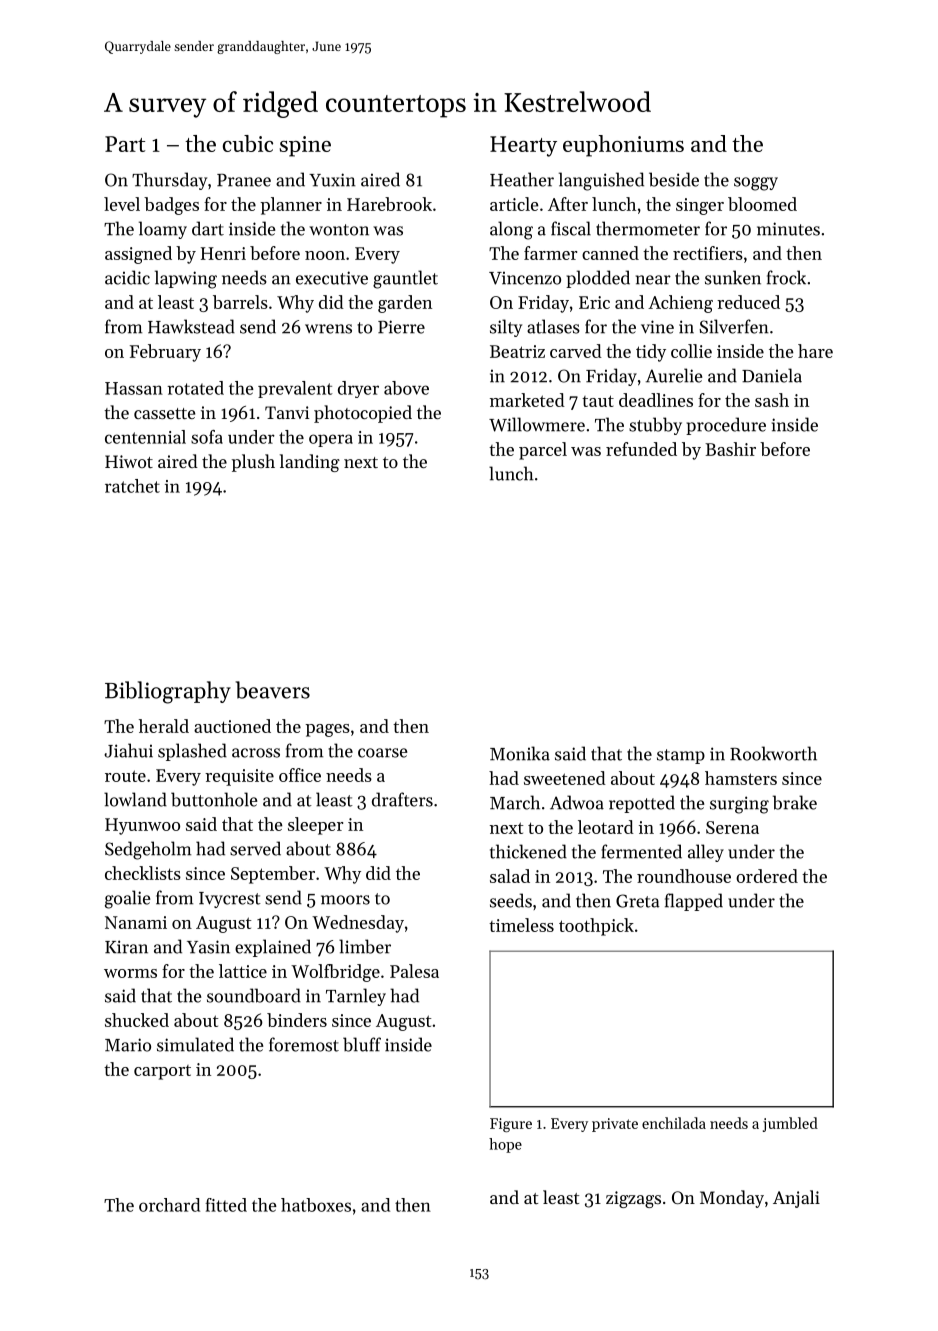 This image has height=1331, width=938. I want to click on procedure, so click(726, 426).
